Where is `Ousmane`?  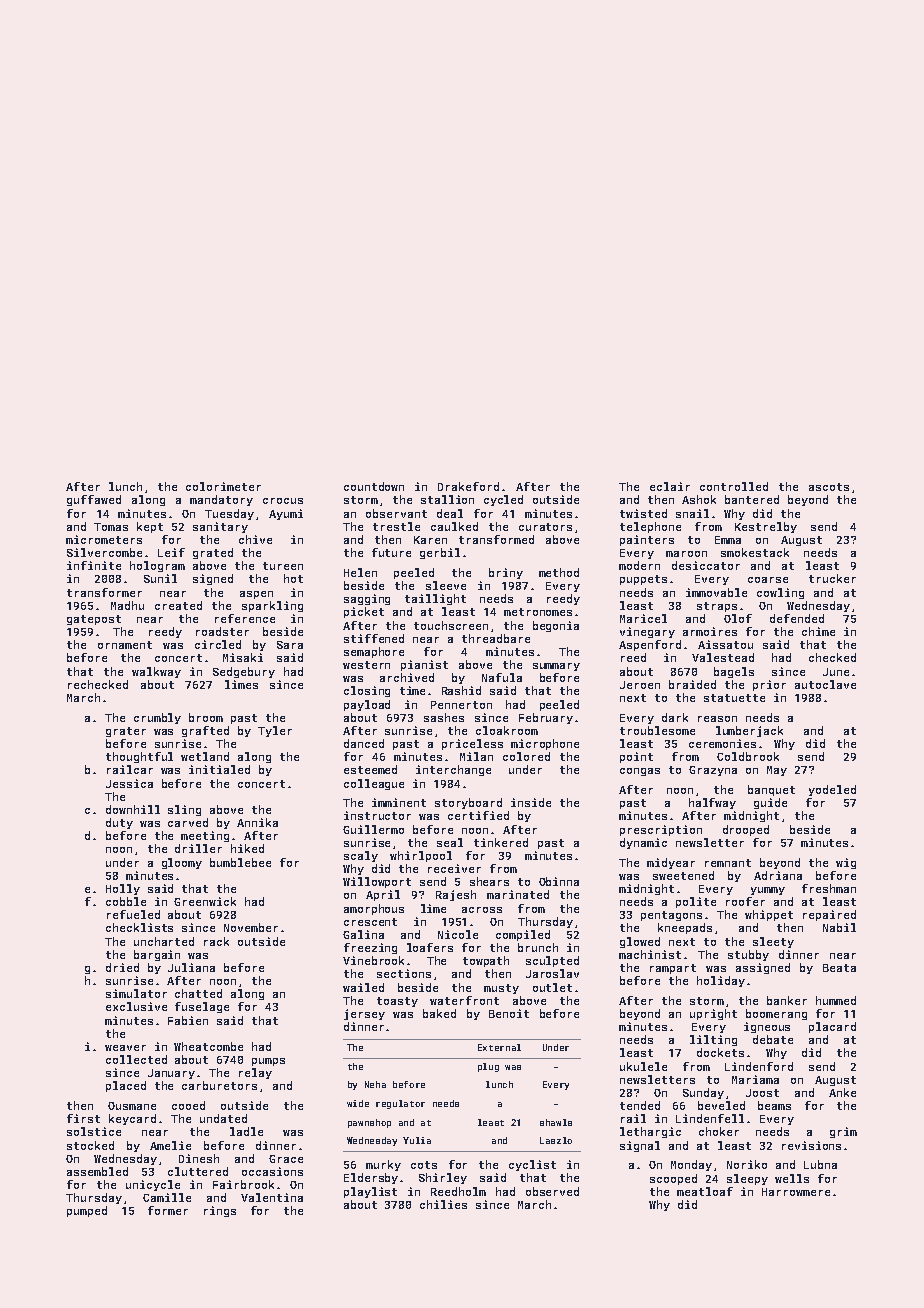 Ousmane is located at coordinates (132, 1106).
